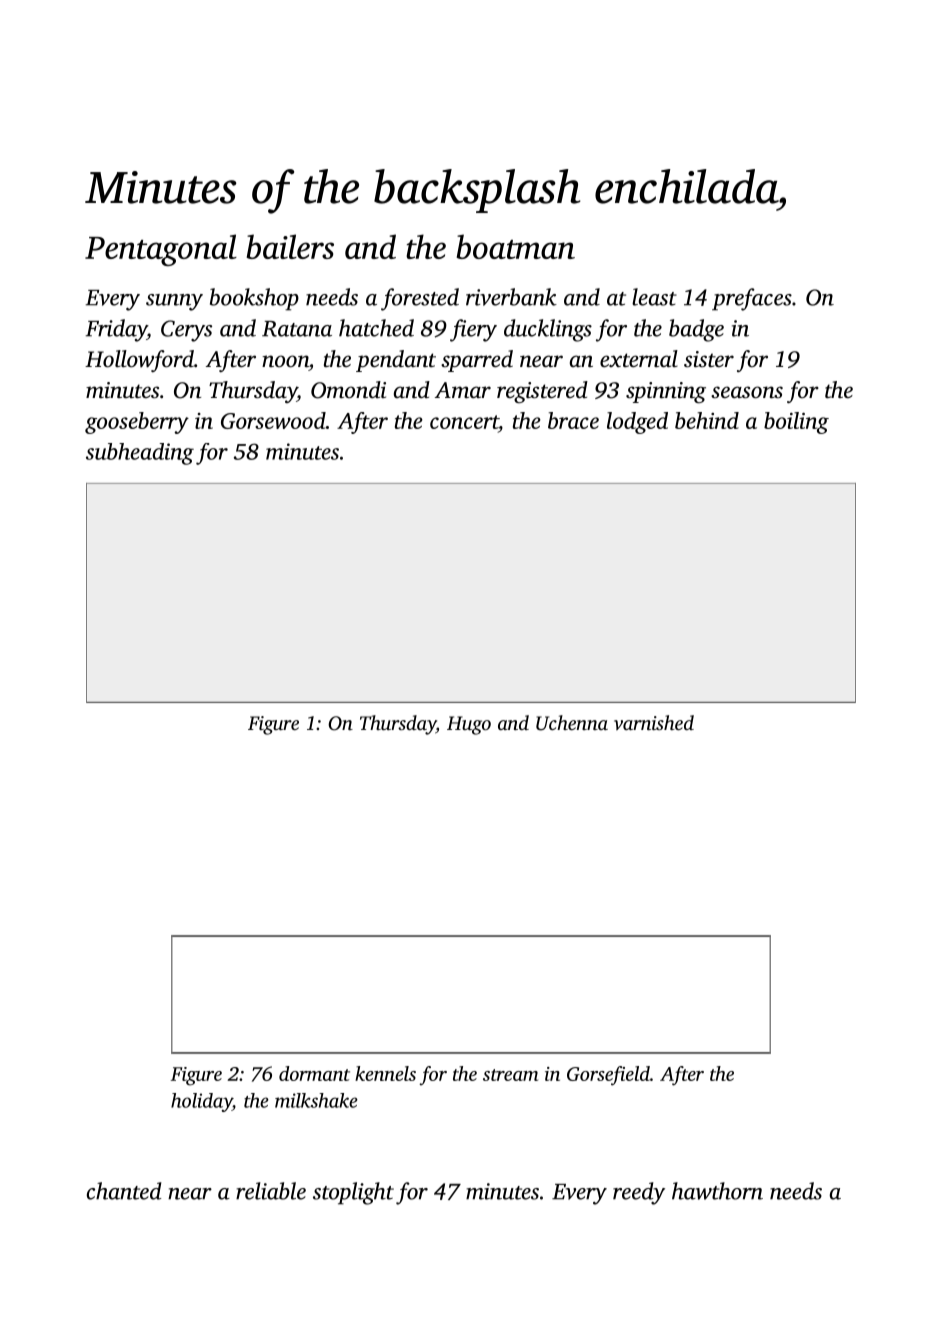  Describe the element at coordinates (639, 1193) in the image. I see `reedy` at that location.
